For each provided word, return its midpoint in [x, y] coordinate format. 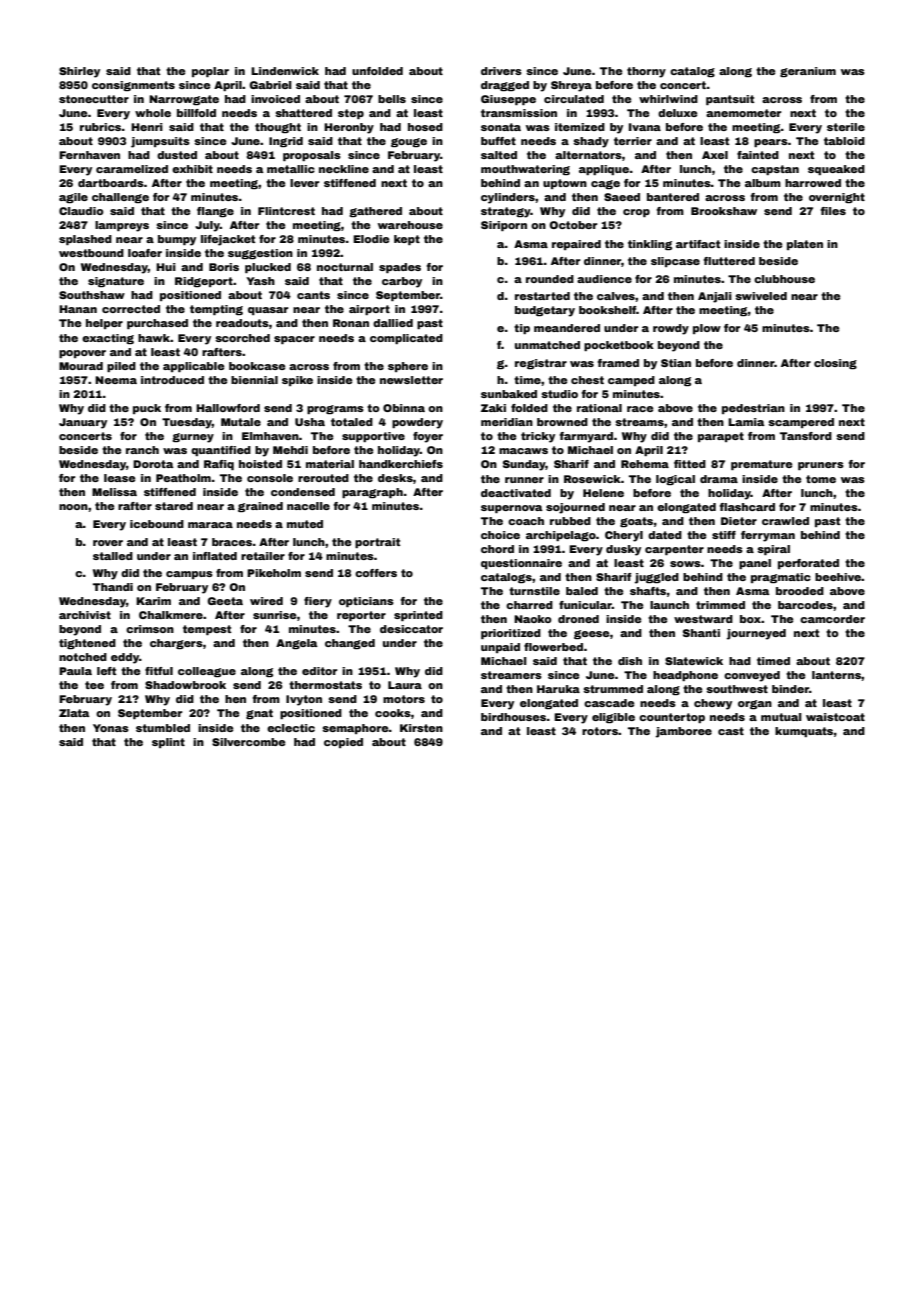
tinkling [650, 245]
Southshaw [92, 295]
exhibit [192, 169]
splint [168, 743]
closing [835, 364]
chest [587, 380]
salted [499, 155]
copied [343, 743]
